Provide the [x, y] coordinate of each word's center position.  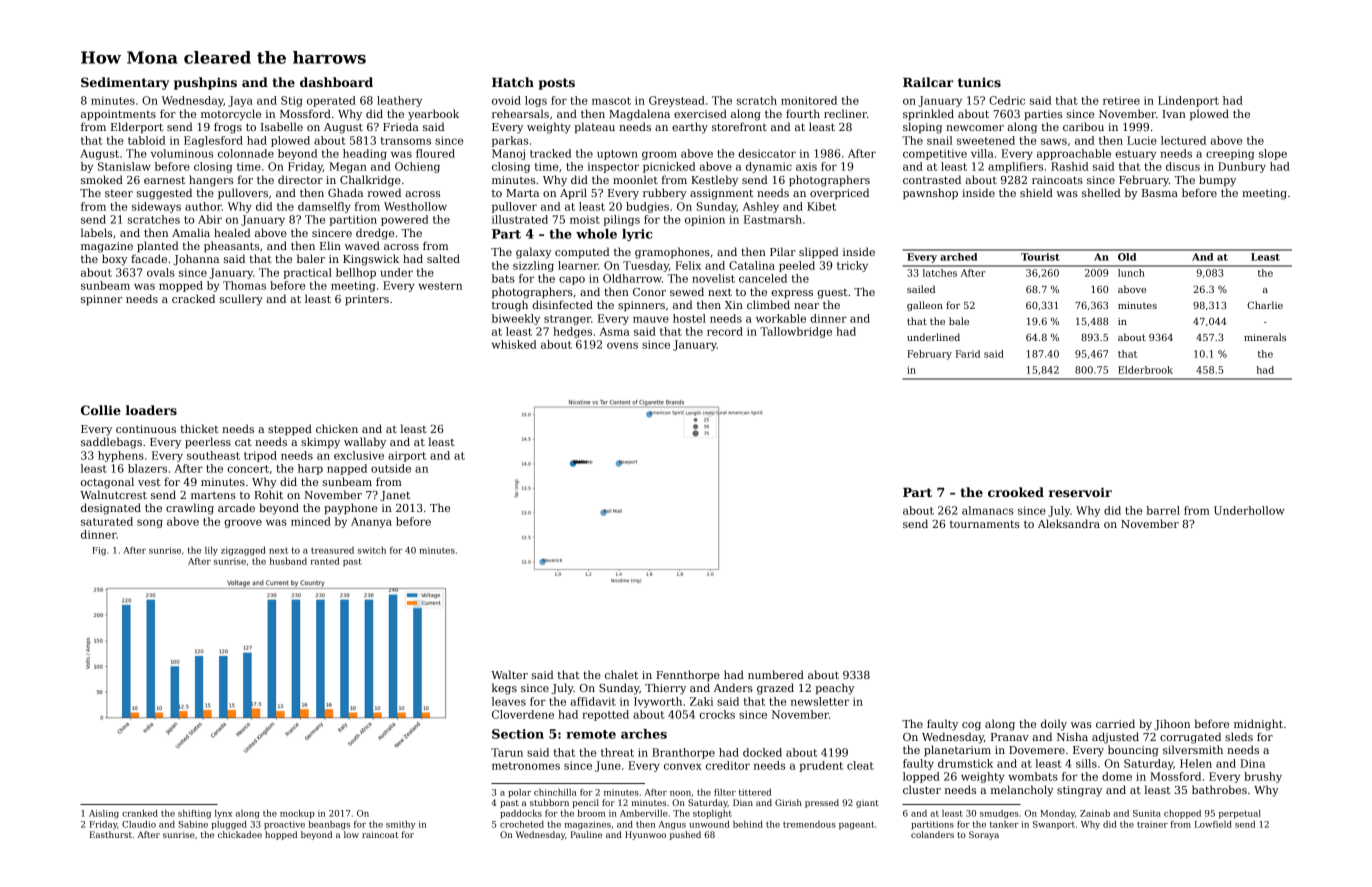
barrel [1163, 510]
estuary [1135, 155]
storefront [739, 126]
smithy [401, 825]
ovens [622, 345]
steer [119, 193]
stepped [290, 429]
